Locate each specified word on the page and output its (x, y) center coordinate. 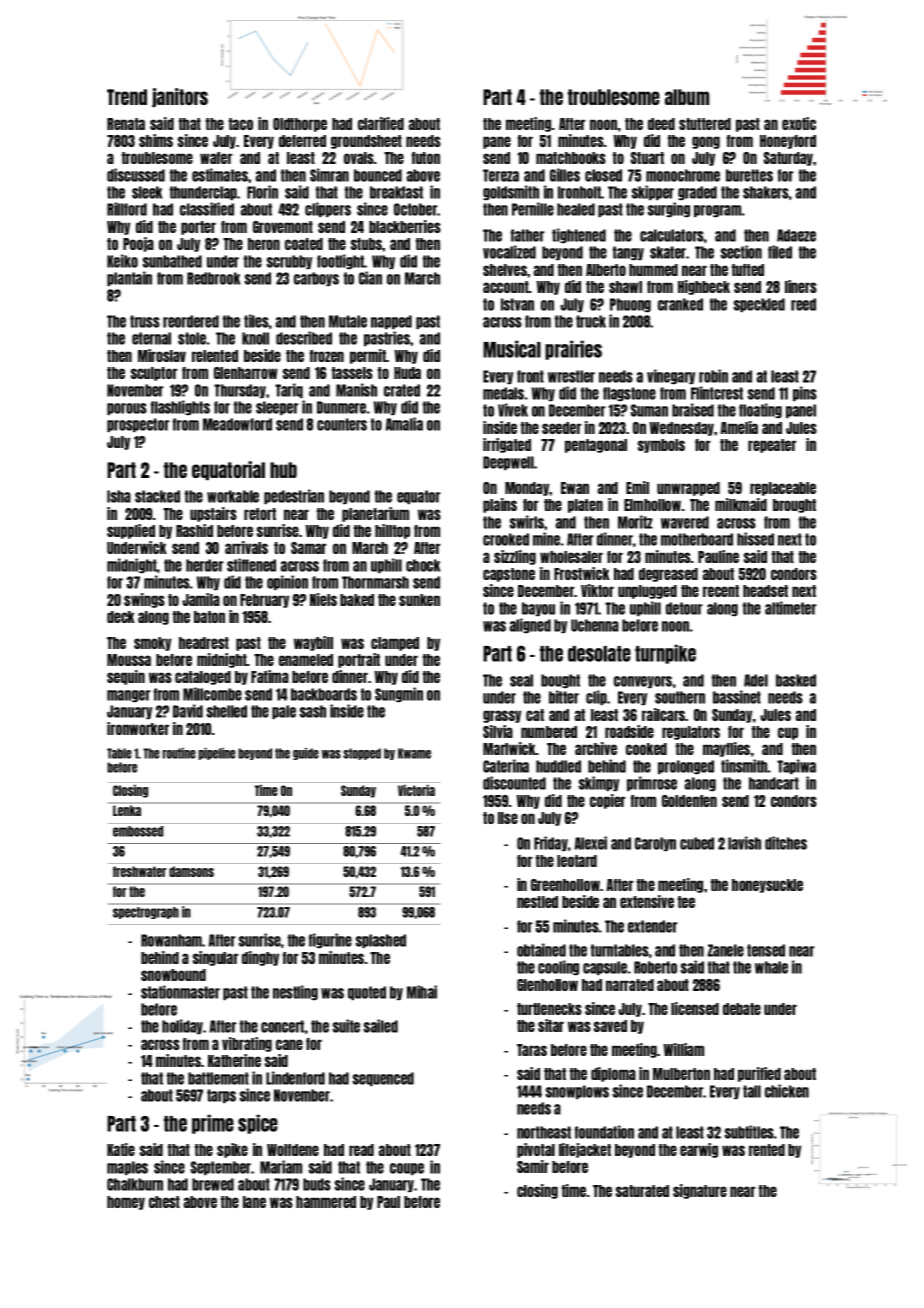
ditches (786, 843)
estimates (220, 175)
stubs (366, 244)
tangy (628, 253)
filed (780, 252)
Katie (121, 1149)
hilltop (392, 531)
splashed (381, 941)
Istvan (517, 304)
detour (684, 608)
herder (204, 565)
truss (145, 321)
